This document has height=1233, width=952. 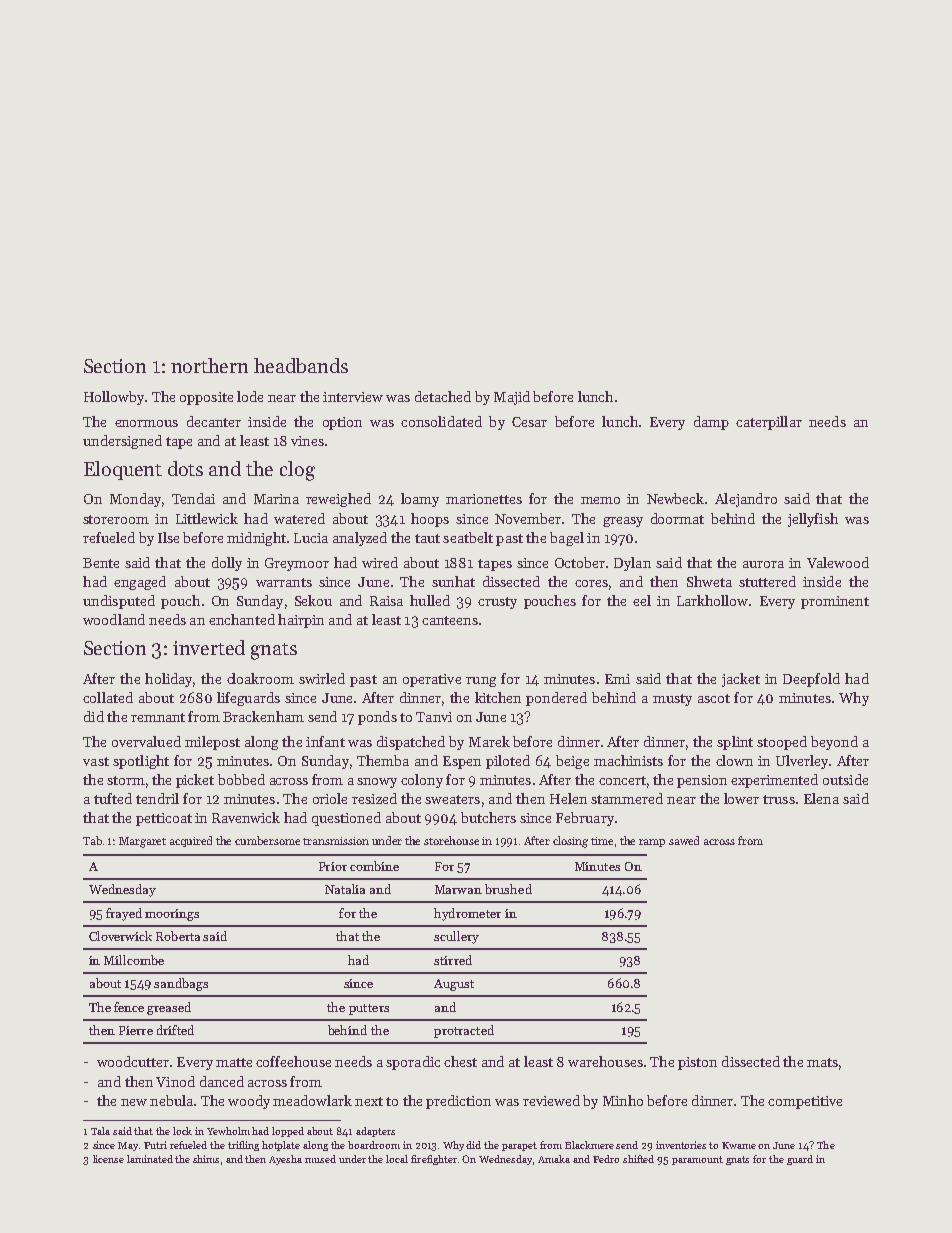 I want to click on Tala, so click(x=100, y=1131).
